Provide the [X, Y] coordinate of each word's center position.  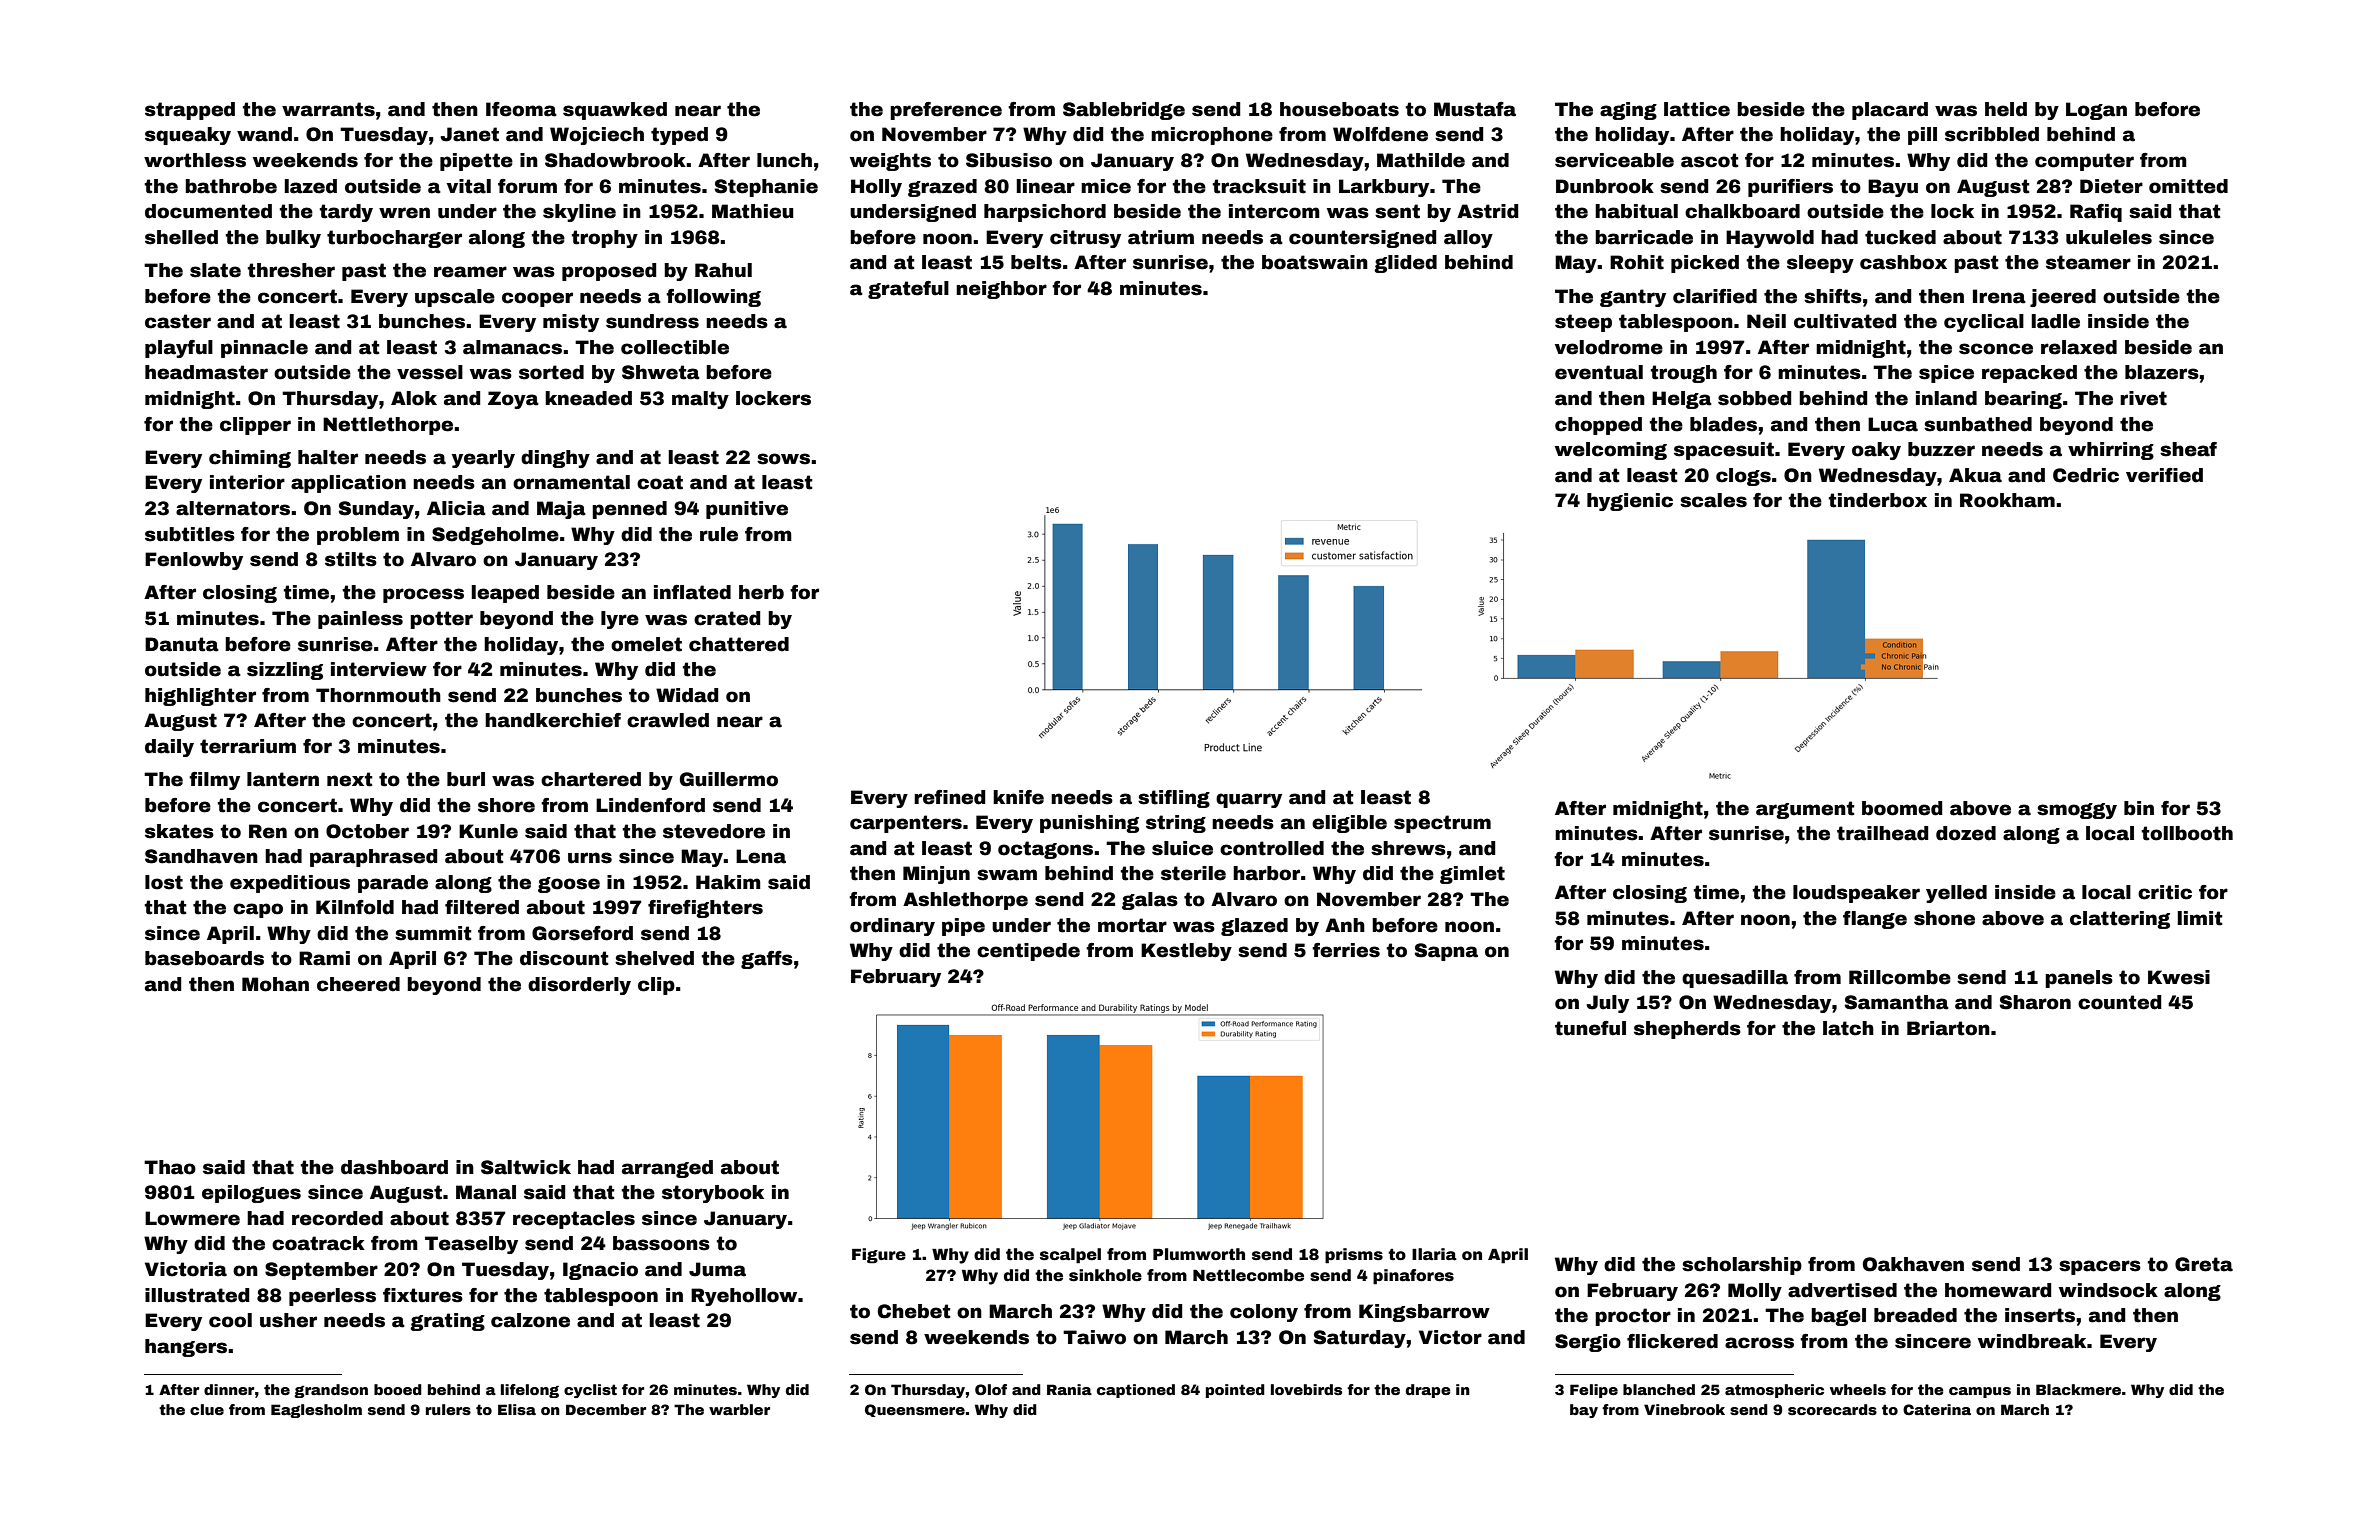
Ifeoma [521, 109]
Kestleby [1186, 952]
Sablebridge [1124, 111]
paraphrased [374, 858]
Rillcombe [1900, 977]
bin [2139, 808]
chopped [1598, 426]
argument [1805, 810]
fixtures [423, 1295]
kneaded [588, 398]
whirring [2111, 451]
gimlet [1472, 875]
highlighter [200, 697]
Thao [170, 1167]
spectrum [1442, 824]
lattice [1697, 109]
